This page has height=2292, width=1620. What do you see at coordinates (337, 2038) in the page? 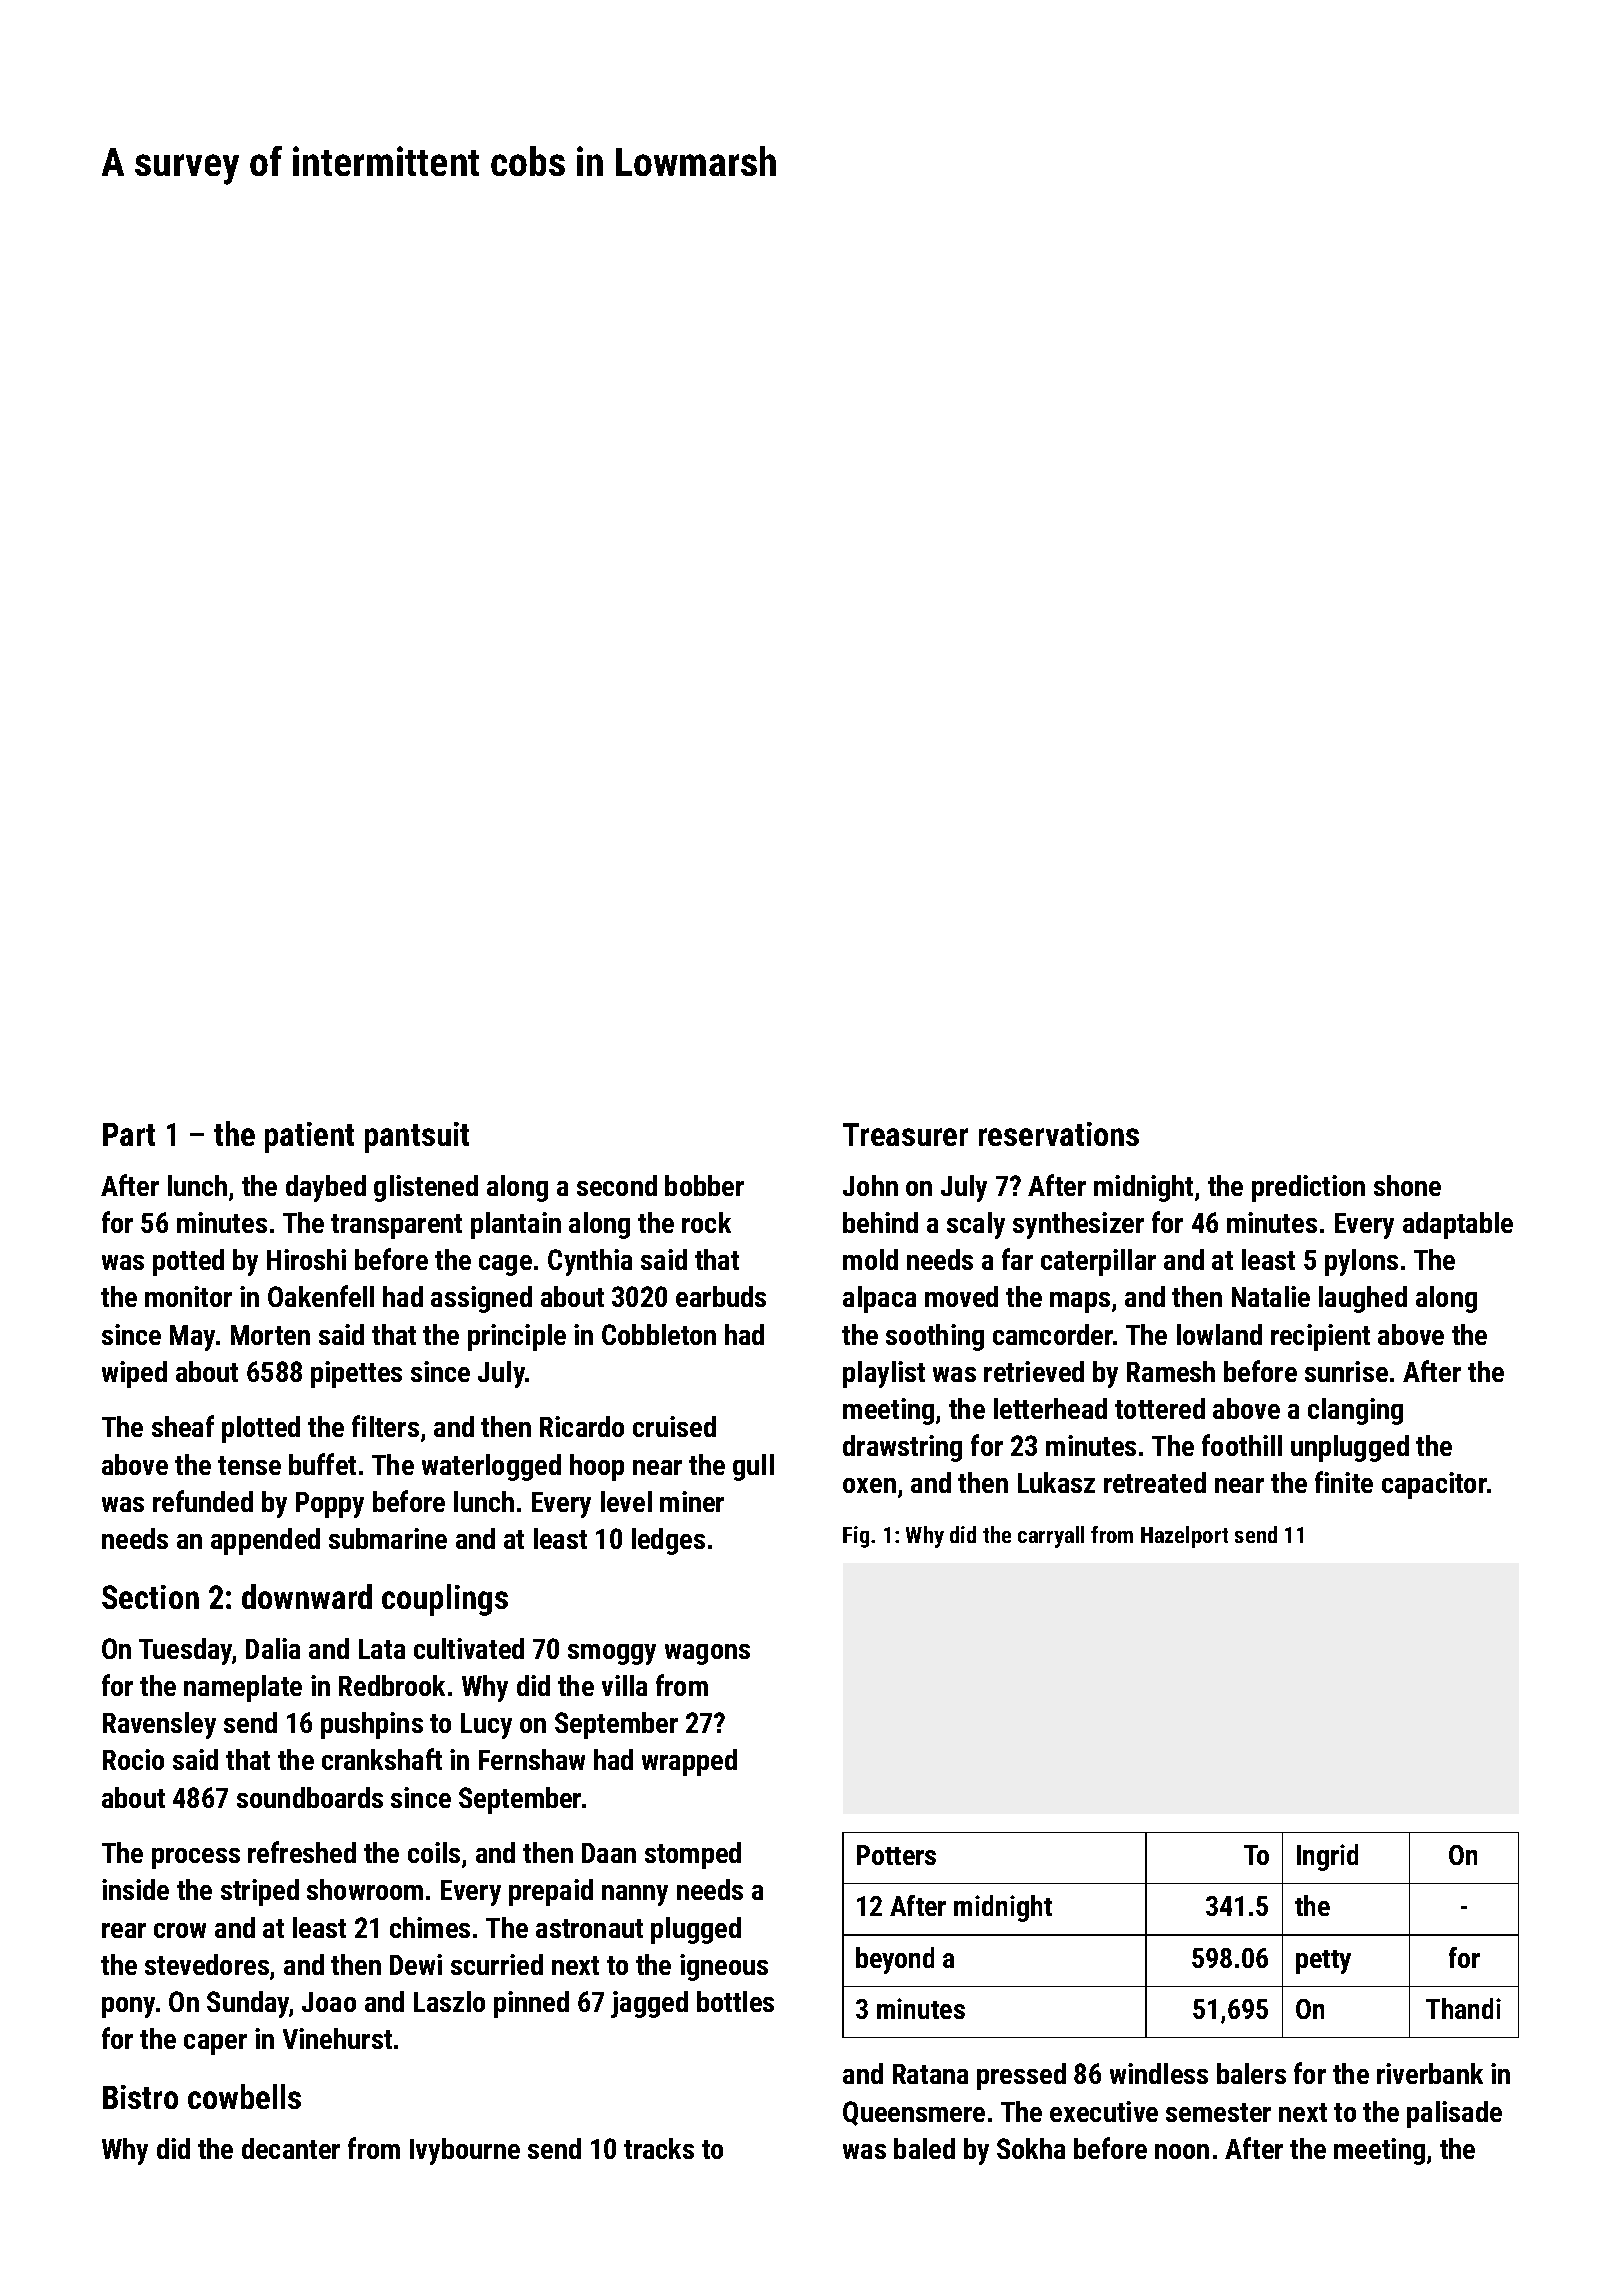
I see `Vinehurst` at bounding box center [337, 2038].
